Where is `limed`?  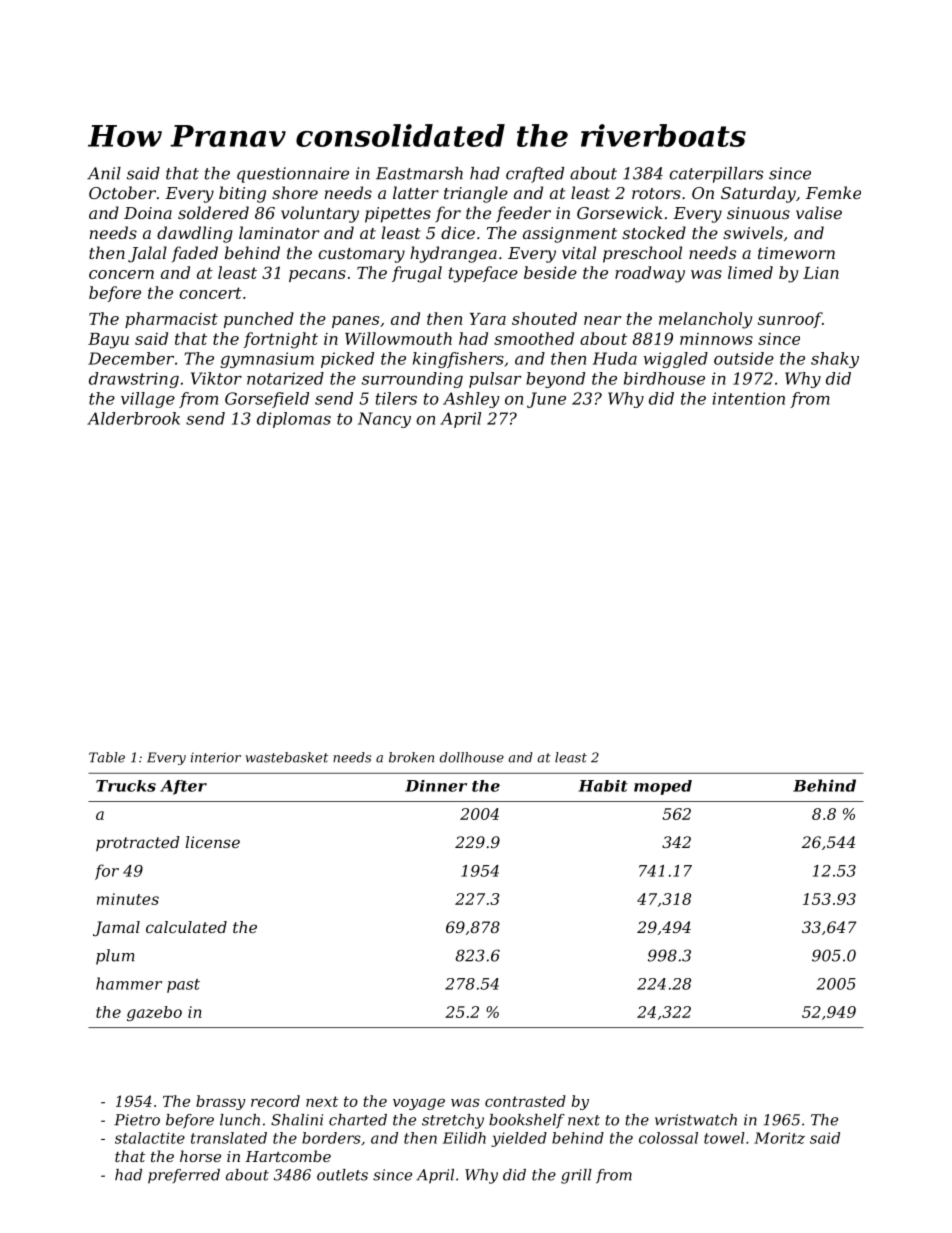
limed is located at coordinates (750, 272).
